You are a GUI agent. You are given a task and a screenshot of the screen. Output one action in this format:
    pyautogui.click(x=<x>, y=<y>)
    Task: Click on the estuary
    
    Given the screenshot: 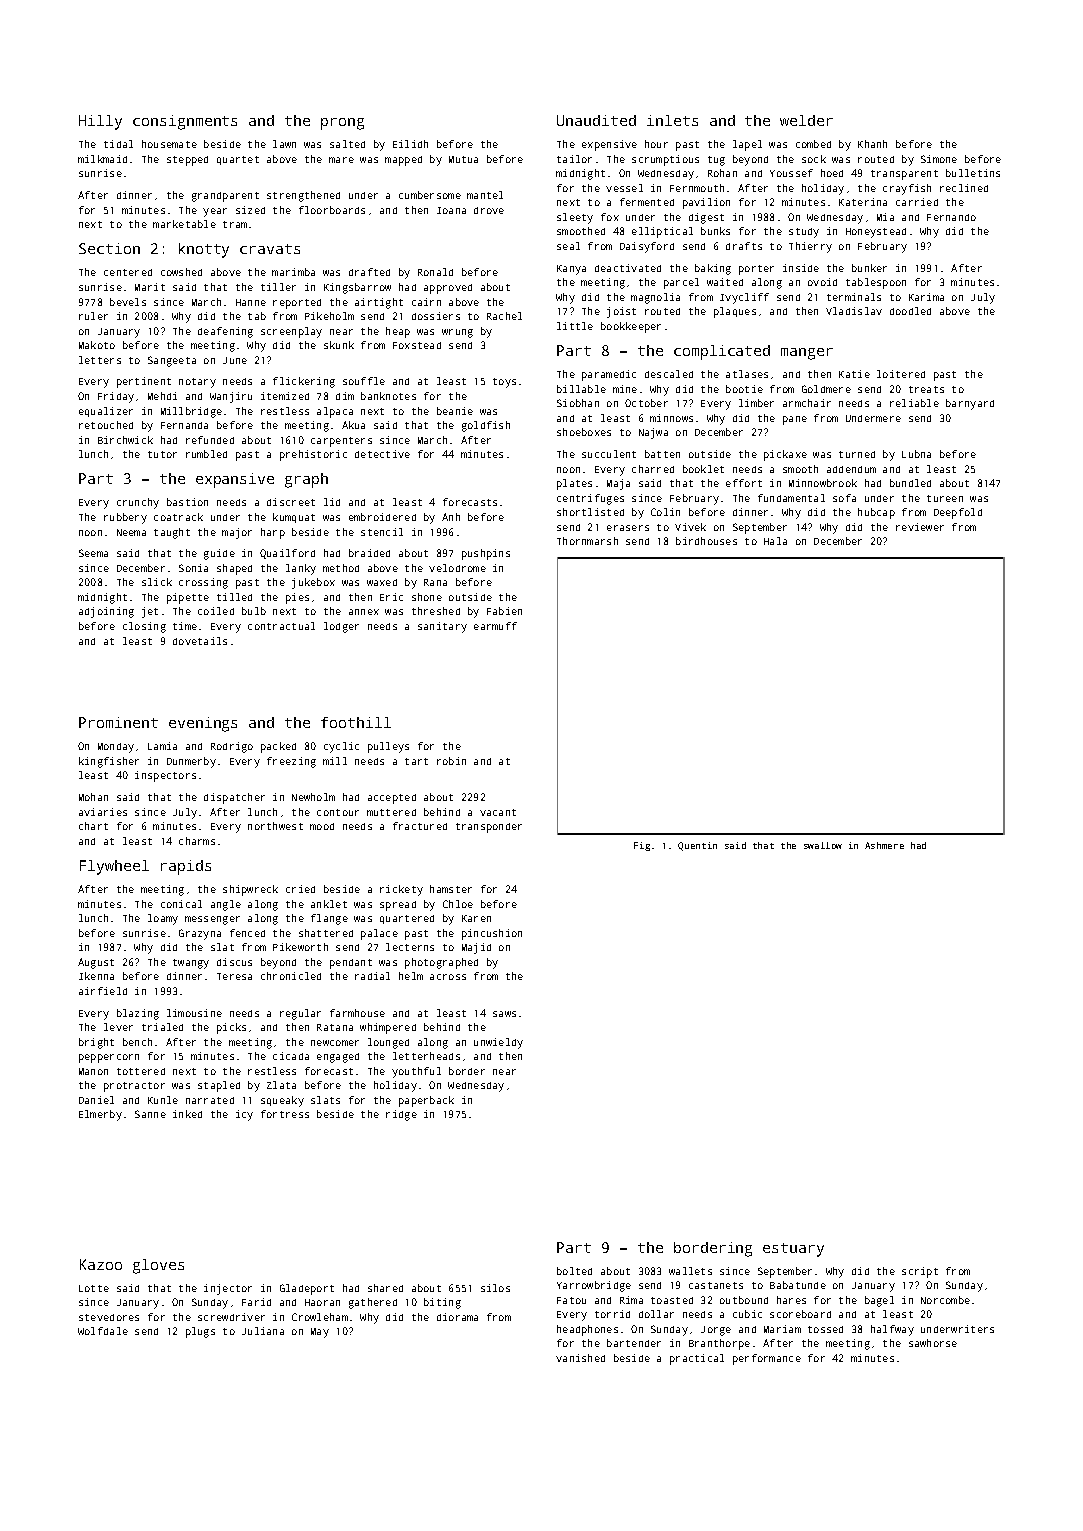 What is the action you would take?
    pyautogui.click(x=793, y=1250)
